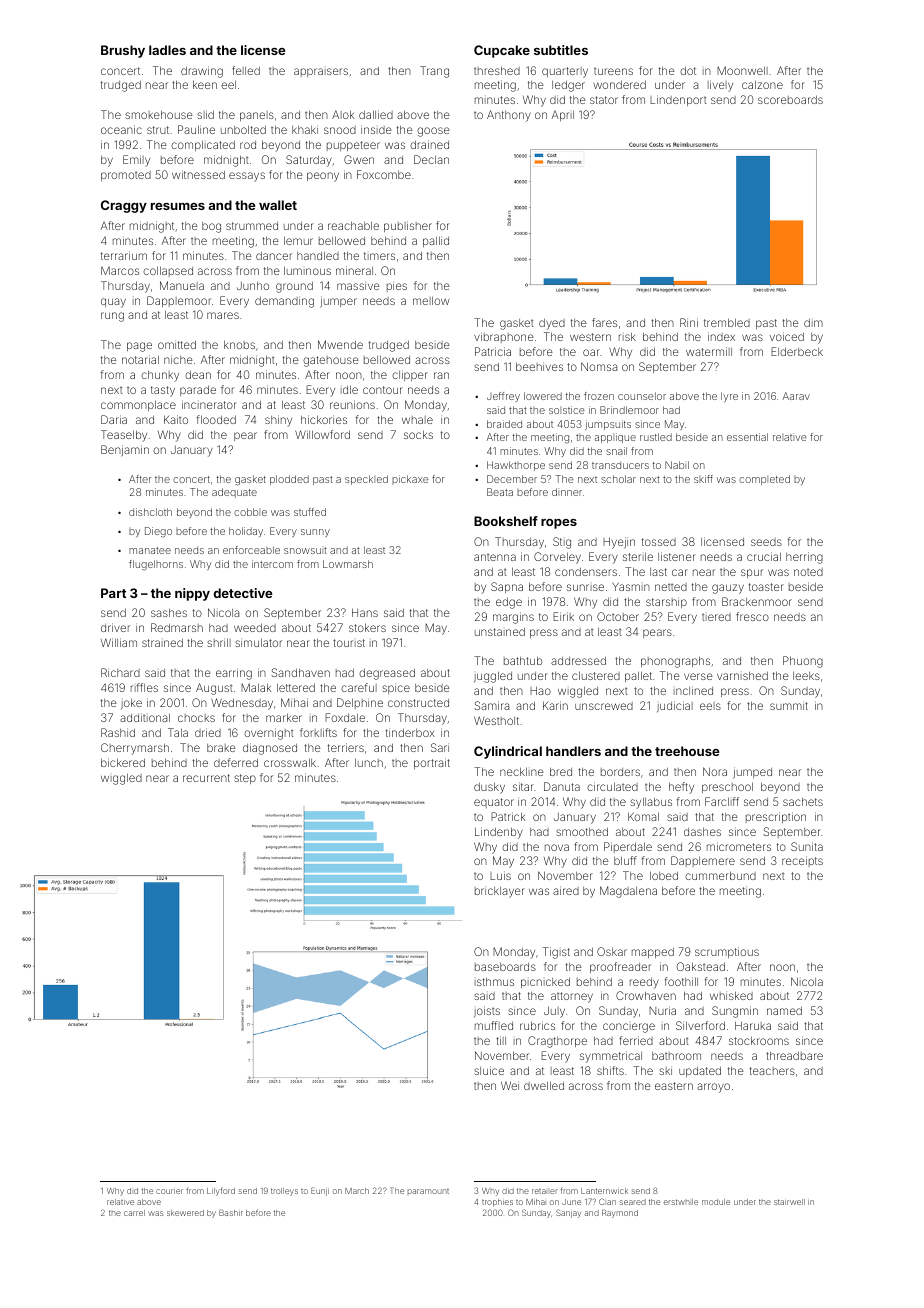  I want to click on antenna, so click(495, 557).
